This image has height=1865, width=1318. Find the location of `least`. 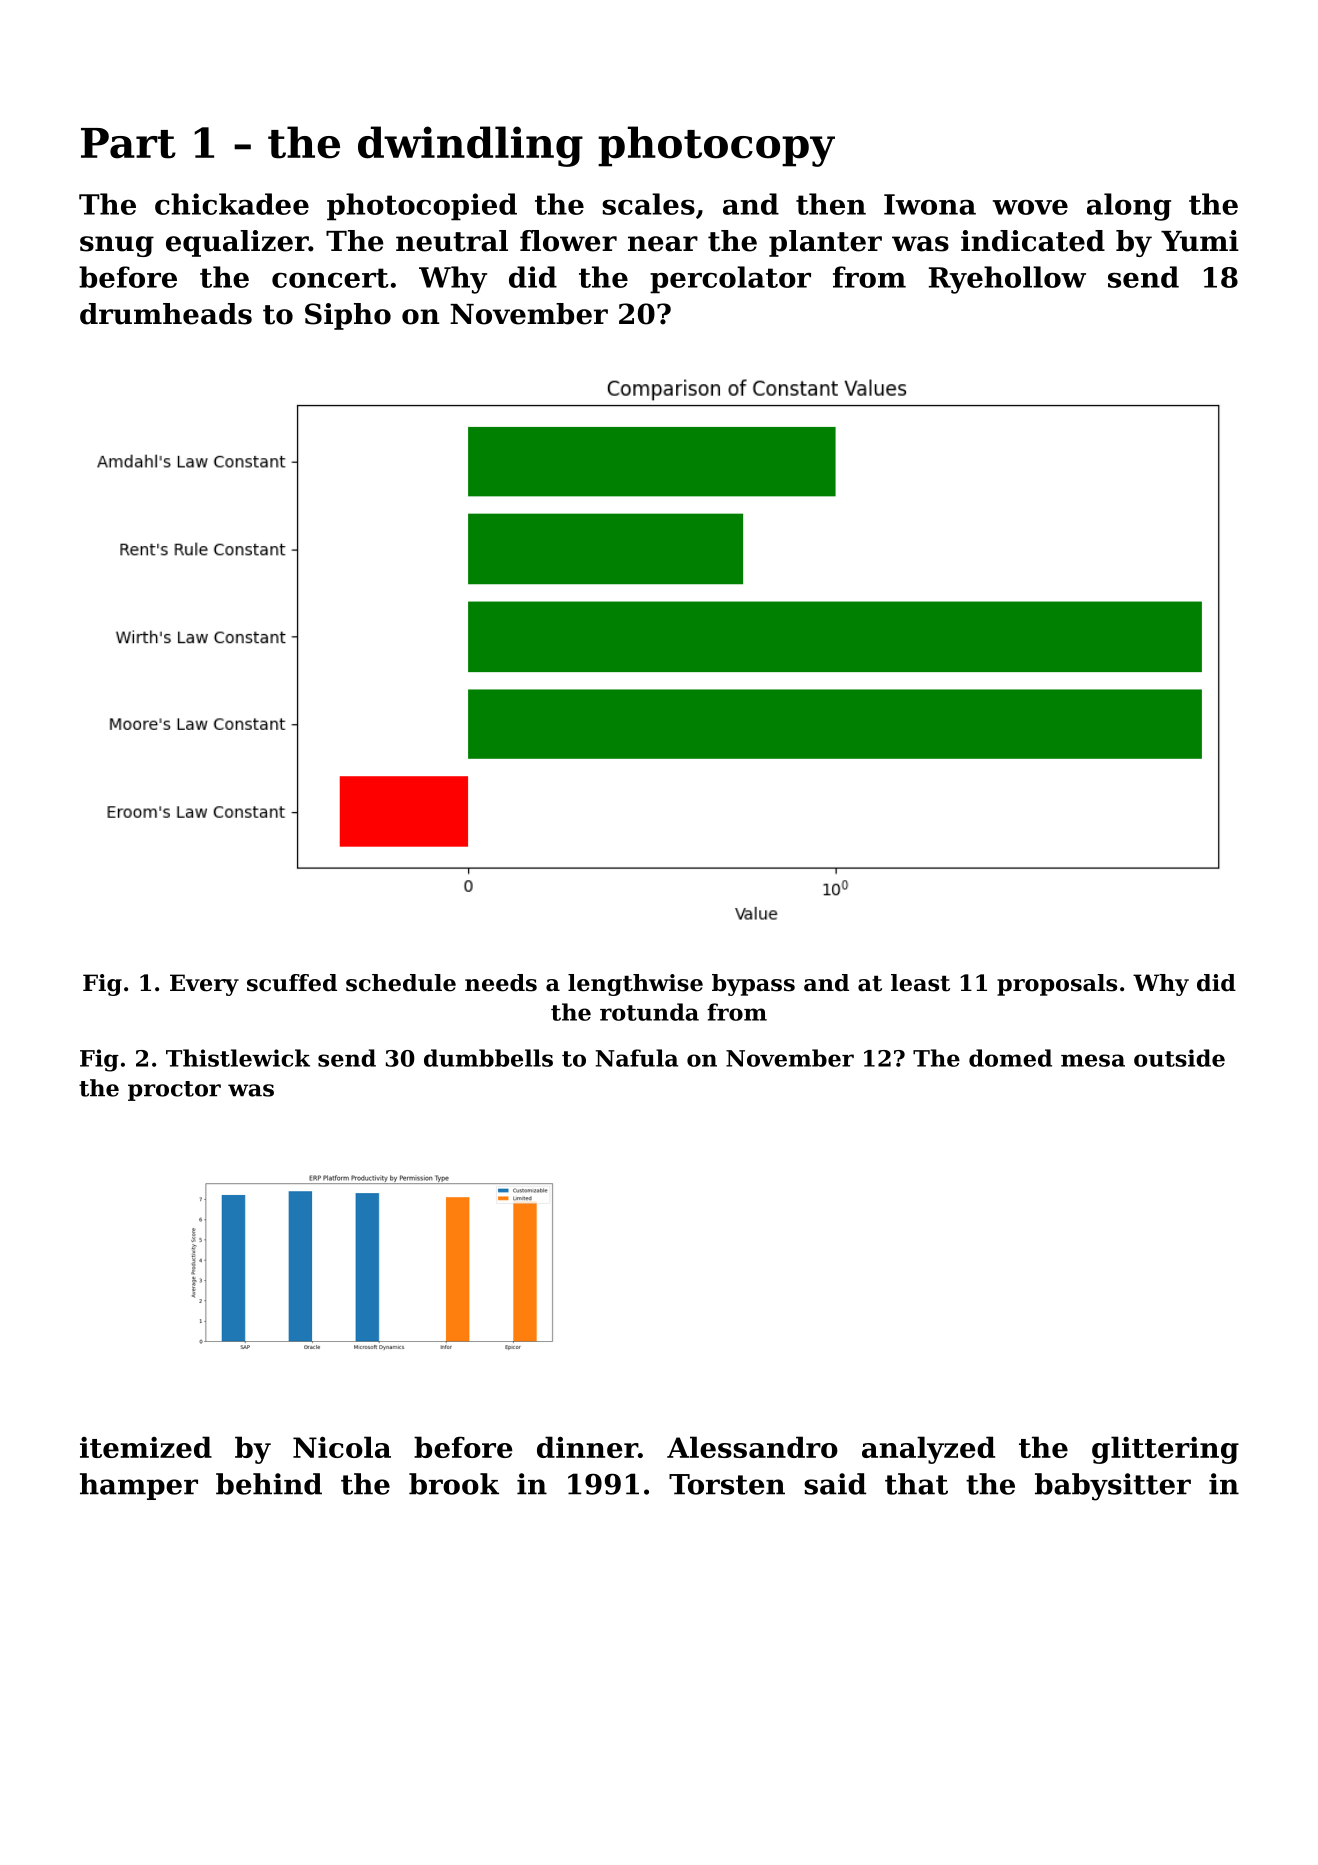

least is located at coordinates (920, 983).
